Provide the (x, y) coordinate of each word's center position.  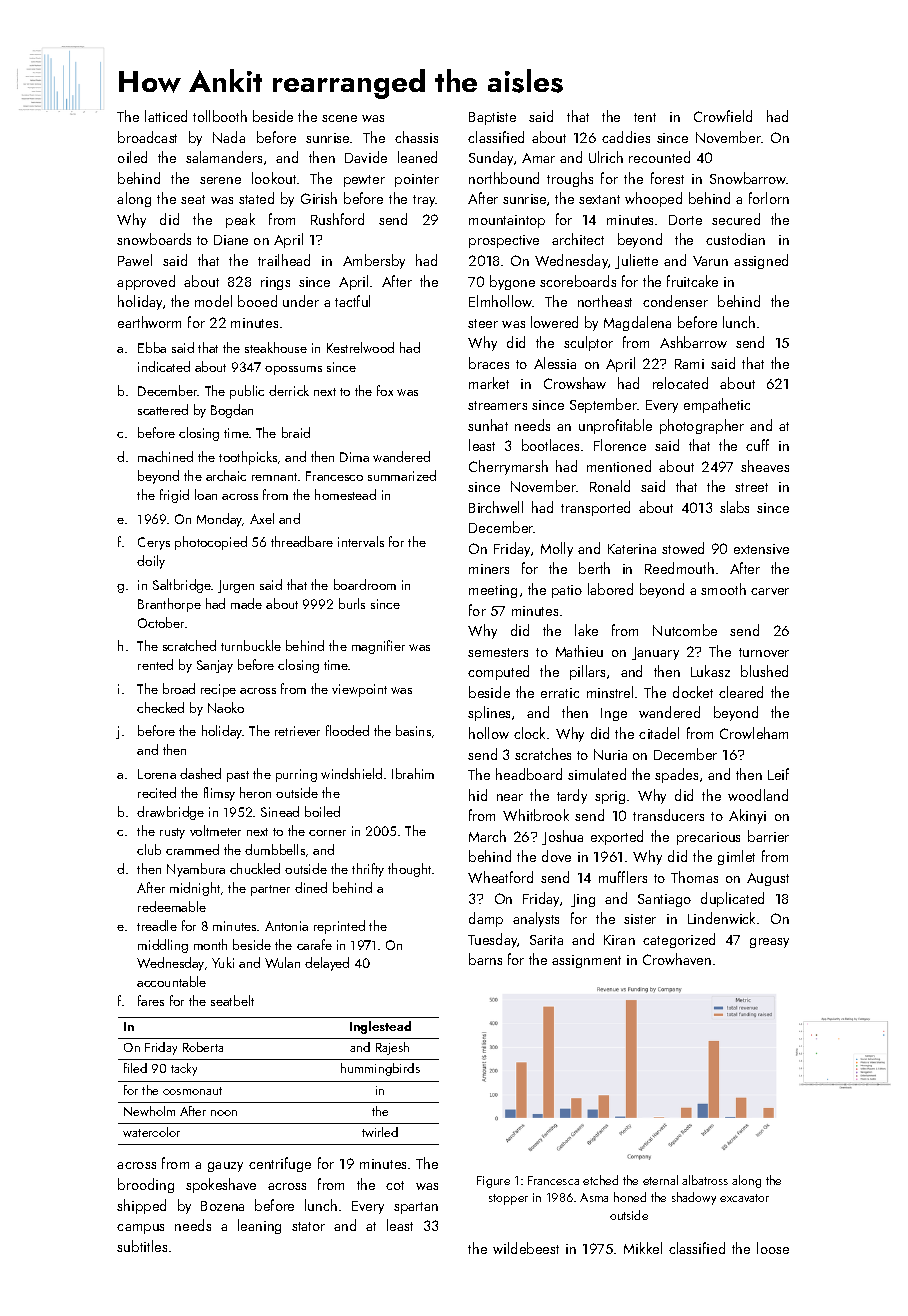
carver (770, 591)
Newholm (149, 1111)
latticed (166, 116)
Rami (689, 364)
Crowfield (723, 116)
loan (206, 494)
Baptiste (492, 118)
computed (498, 672)
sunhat (488, 425)
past (238, 776)
